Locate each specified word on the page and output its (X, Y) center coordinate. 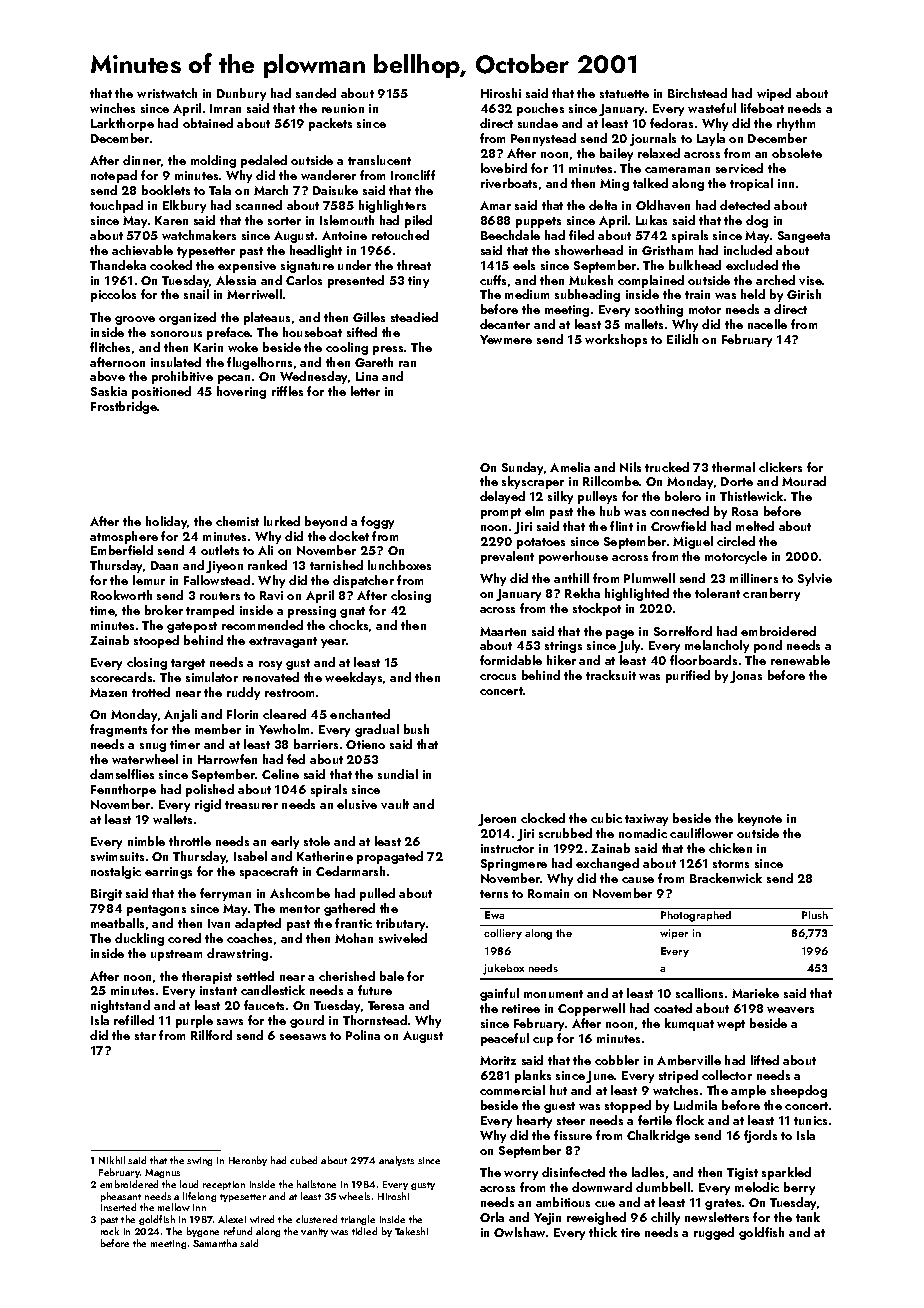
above (107, 376)
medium (527, 294)
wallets (172, 819)
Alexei (232, 1219)
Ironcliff (413, 175)
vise (810, 280)
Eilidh (682, 339)
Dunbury (241, 94)
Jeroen (497, 820)
